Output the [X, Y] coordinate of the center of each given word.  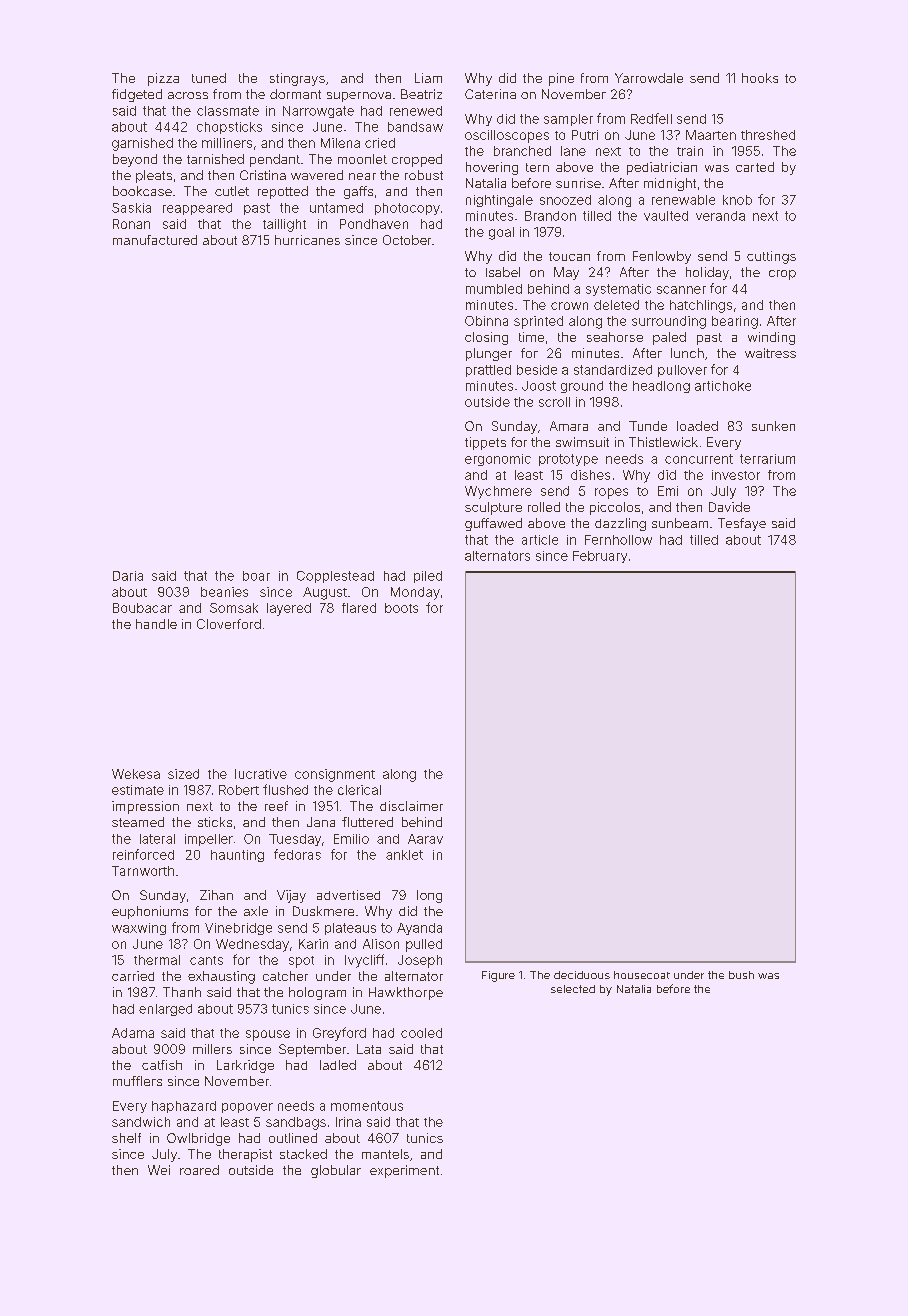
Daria [128, 576]
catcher [285, 976]
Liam [428, 78]
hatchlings [701, 306]
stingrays [297, 79]
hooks [760, 78]
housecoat [642, 975]
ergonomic [498, 460]
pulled [424, 945]
